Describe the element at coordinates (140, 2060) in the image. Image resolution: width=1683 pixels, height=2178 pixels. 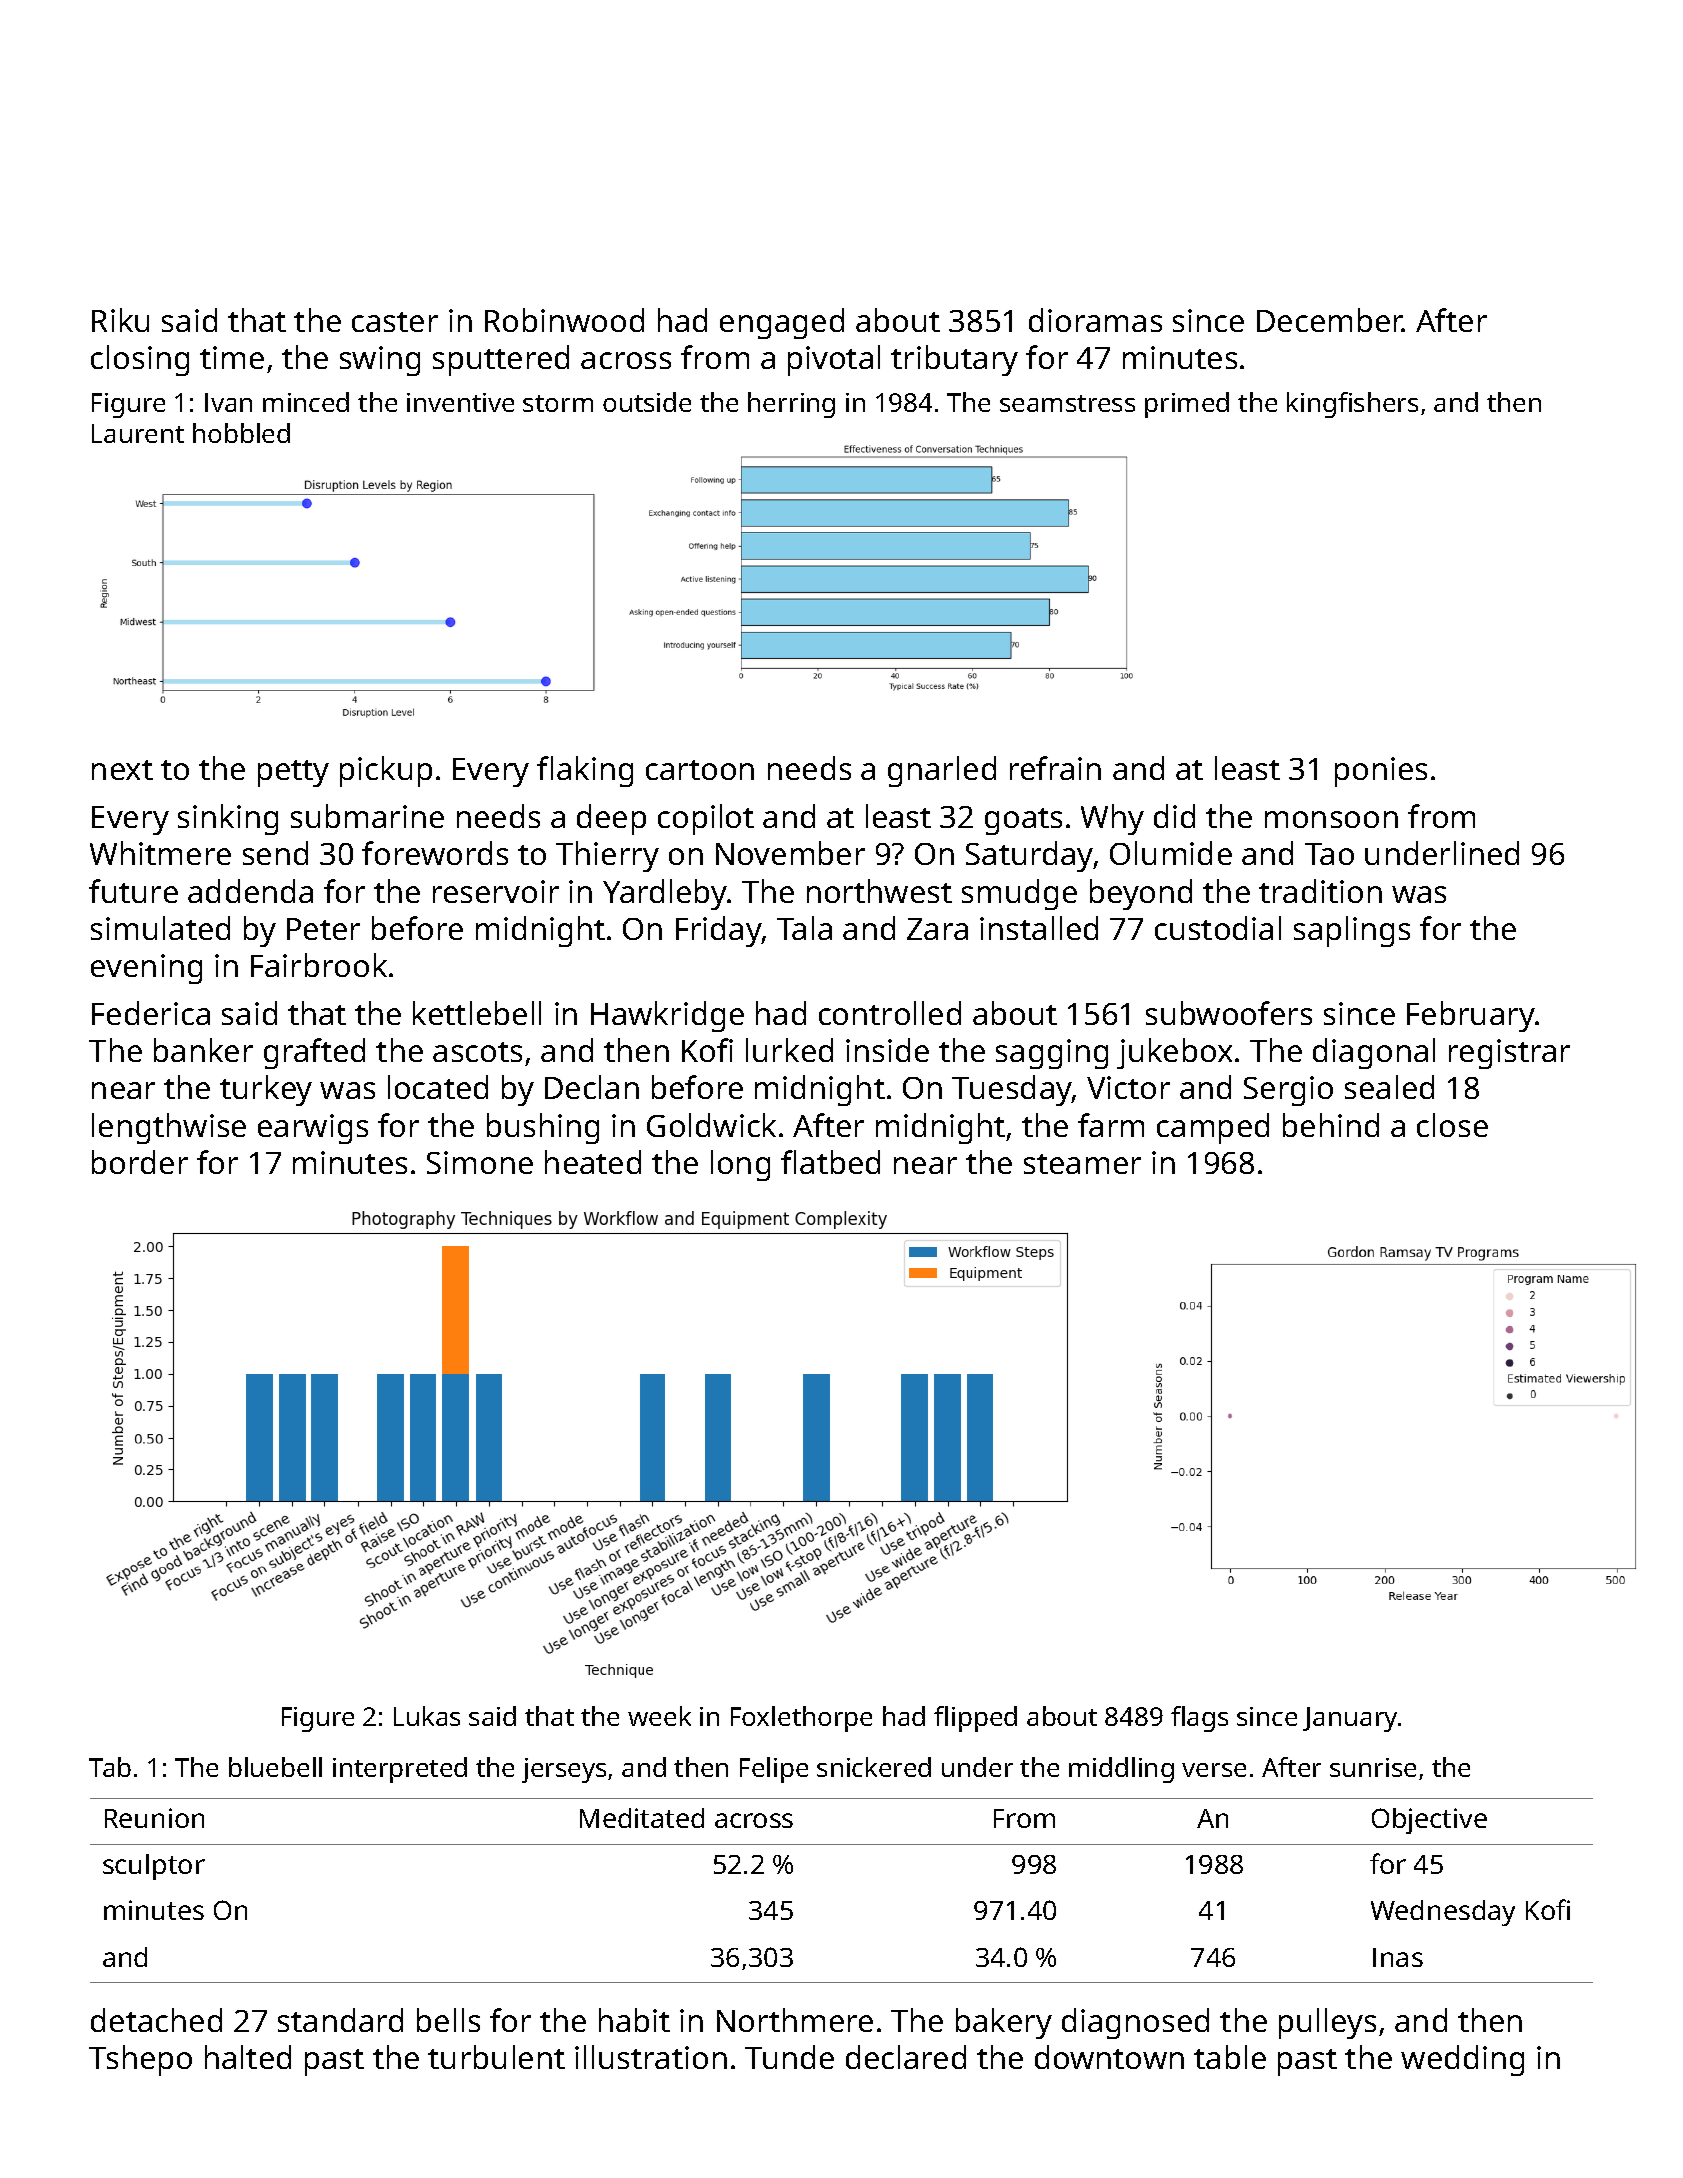
I see `Tshepo` at that location.
